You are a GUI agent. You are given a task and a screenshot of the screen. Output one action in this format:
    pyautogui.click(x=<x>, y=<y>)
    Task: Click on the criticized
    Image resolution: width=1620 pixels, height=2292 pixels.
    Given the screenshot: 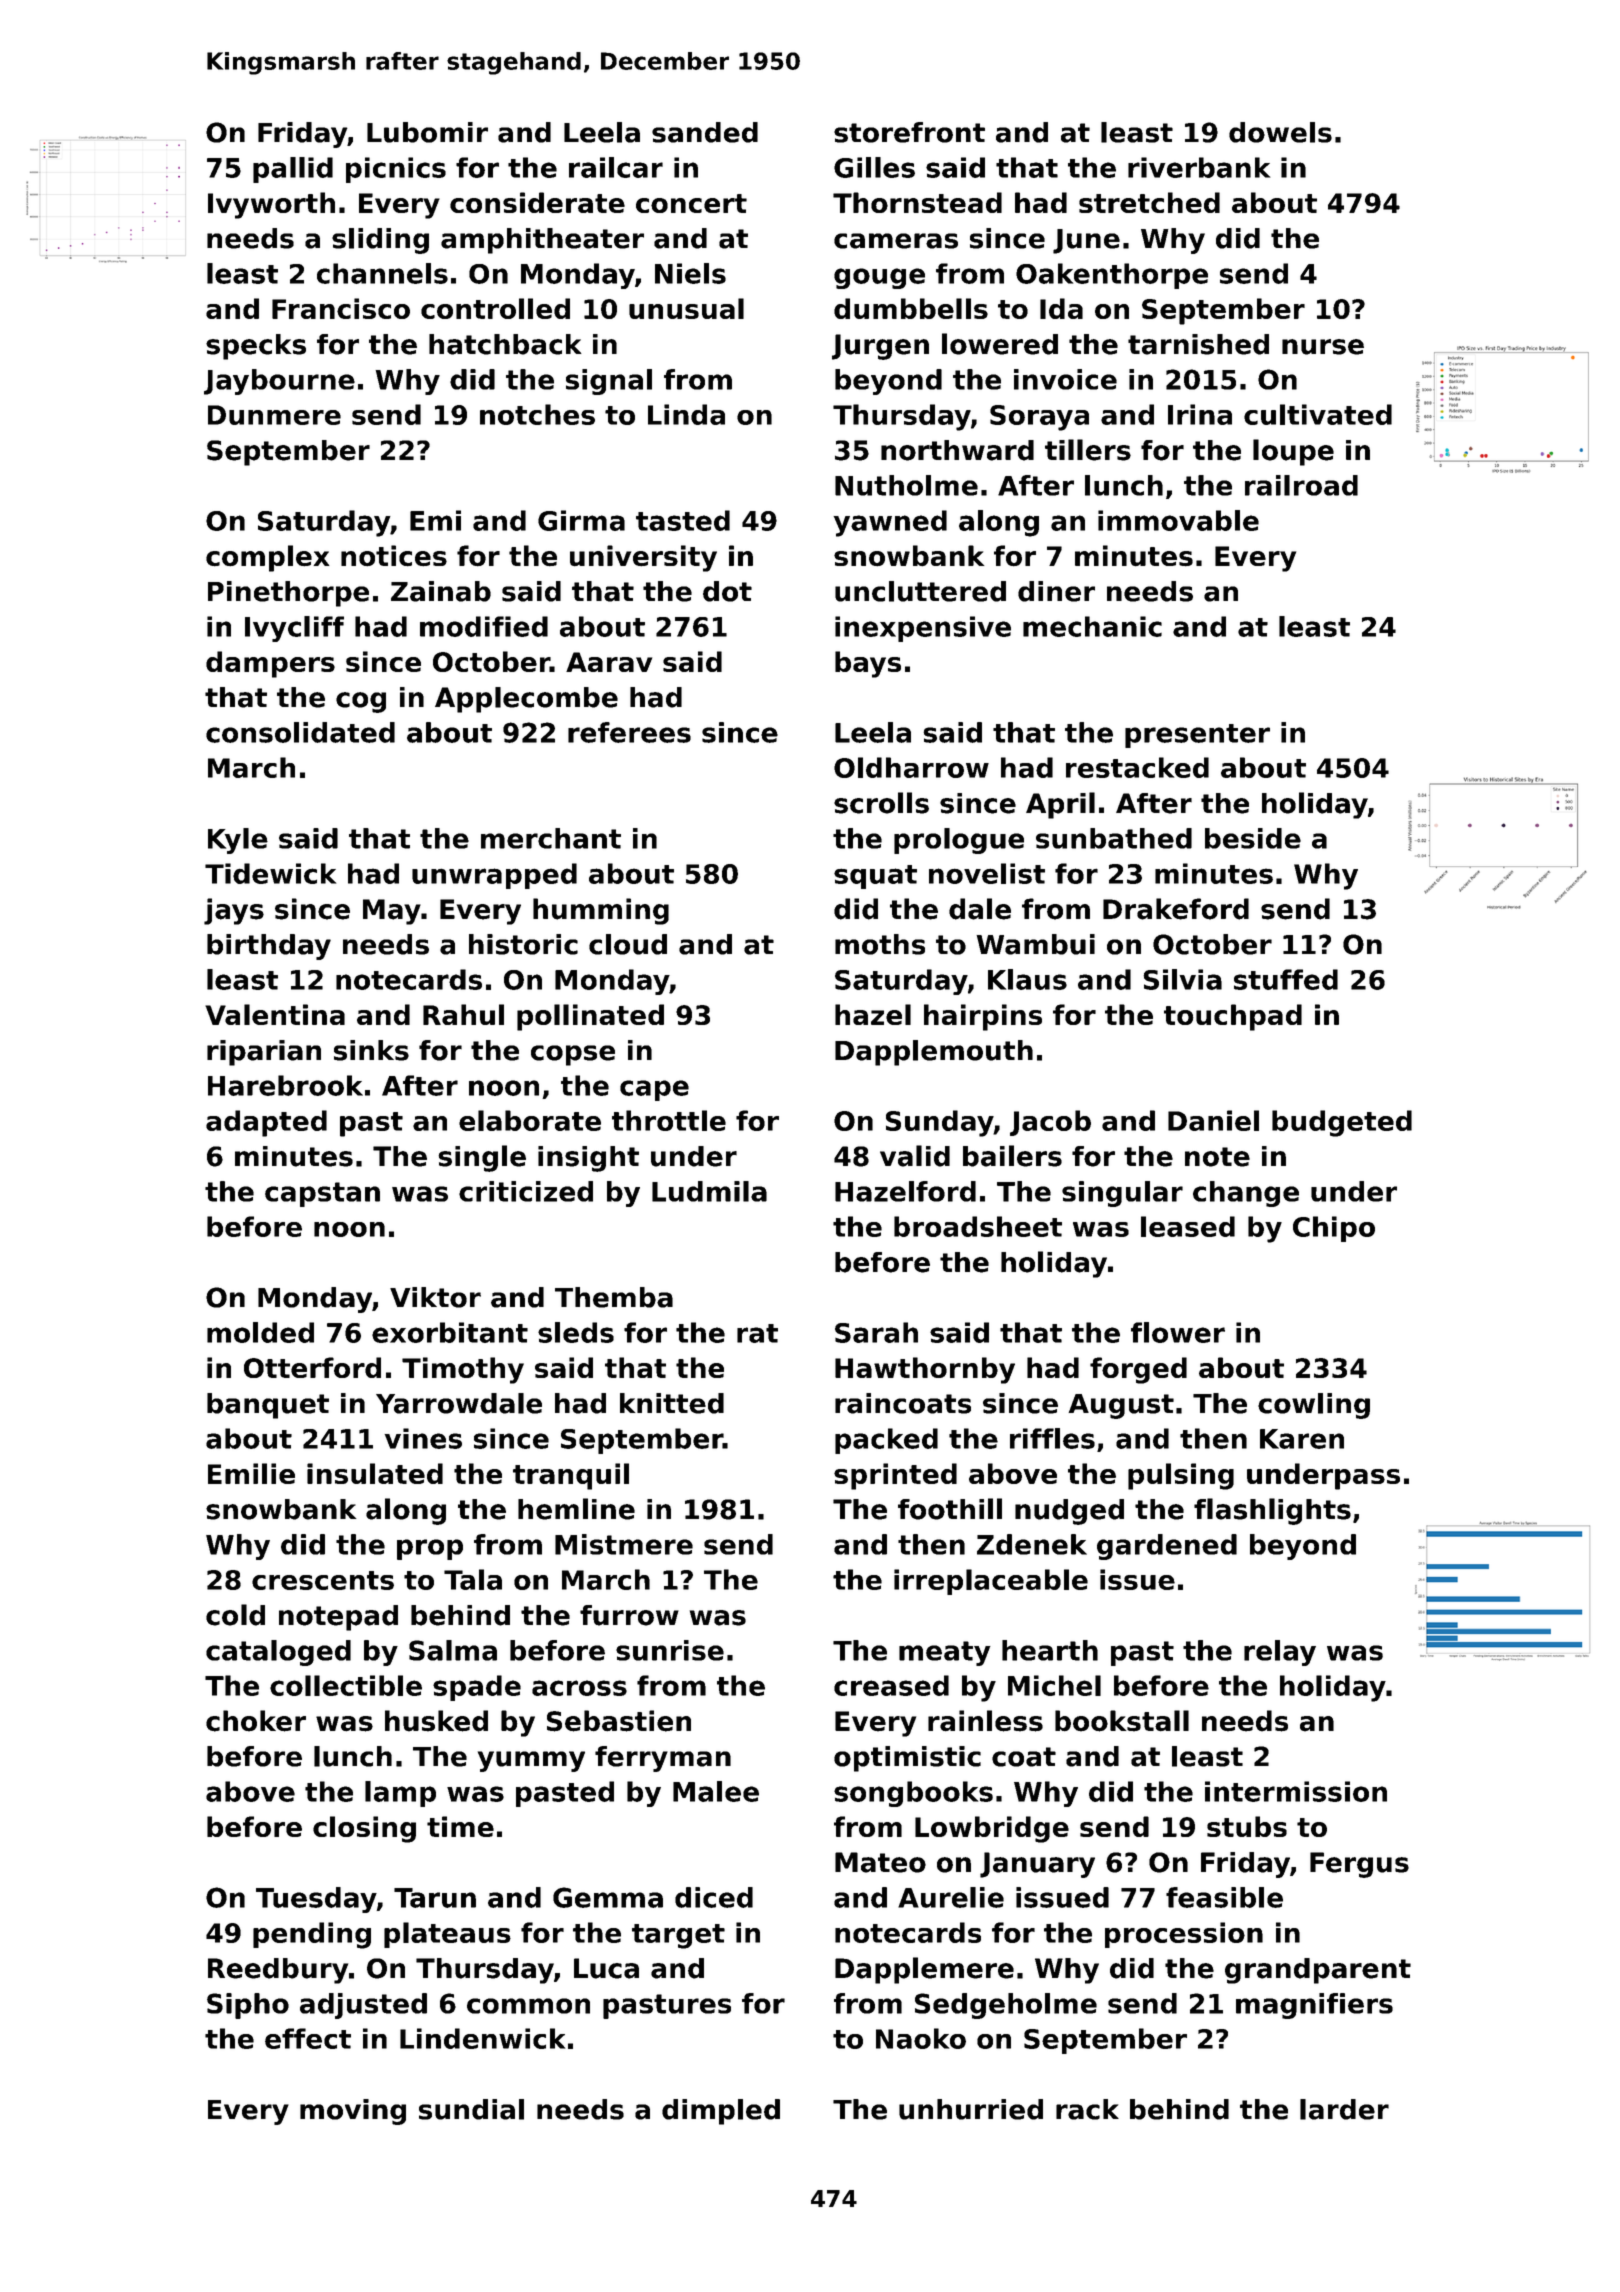 What is the action you would take?
    pyautogui.click(x=526, y=1191)
